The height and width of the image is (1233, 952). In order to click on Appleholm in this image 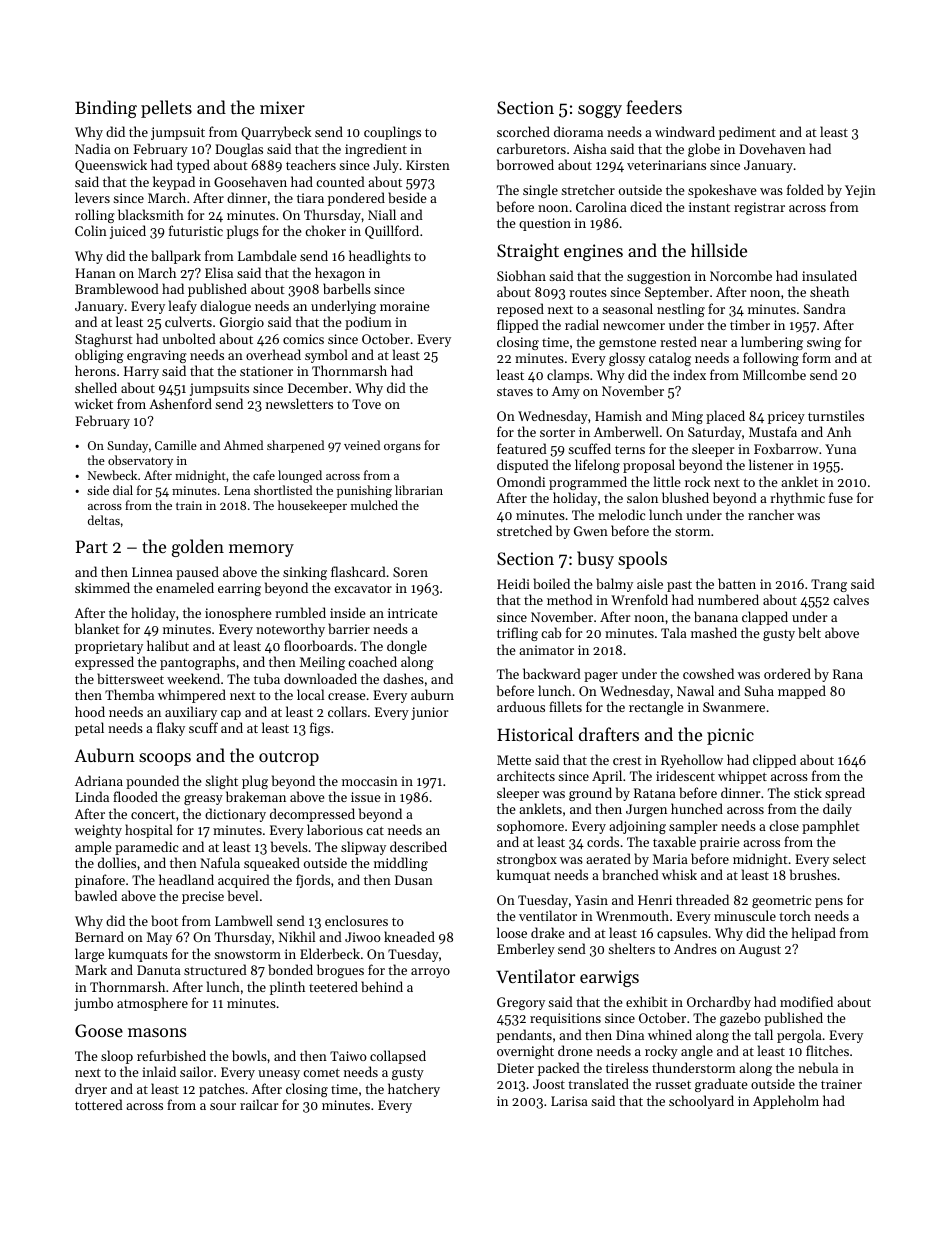, I will do `click(786, 1102)`.
